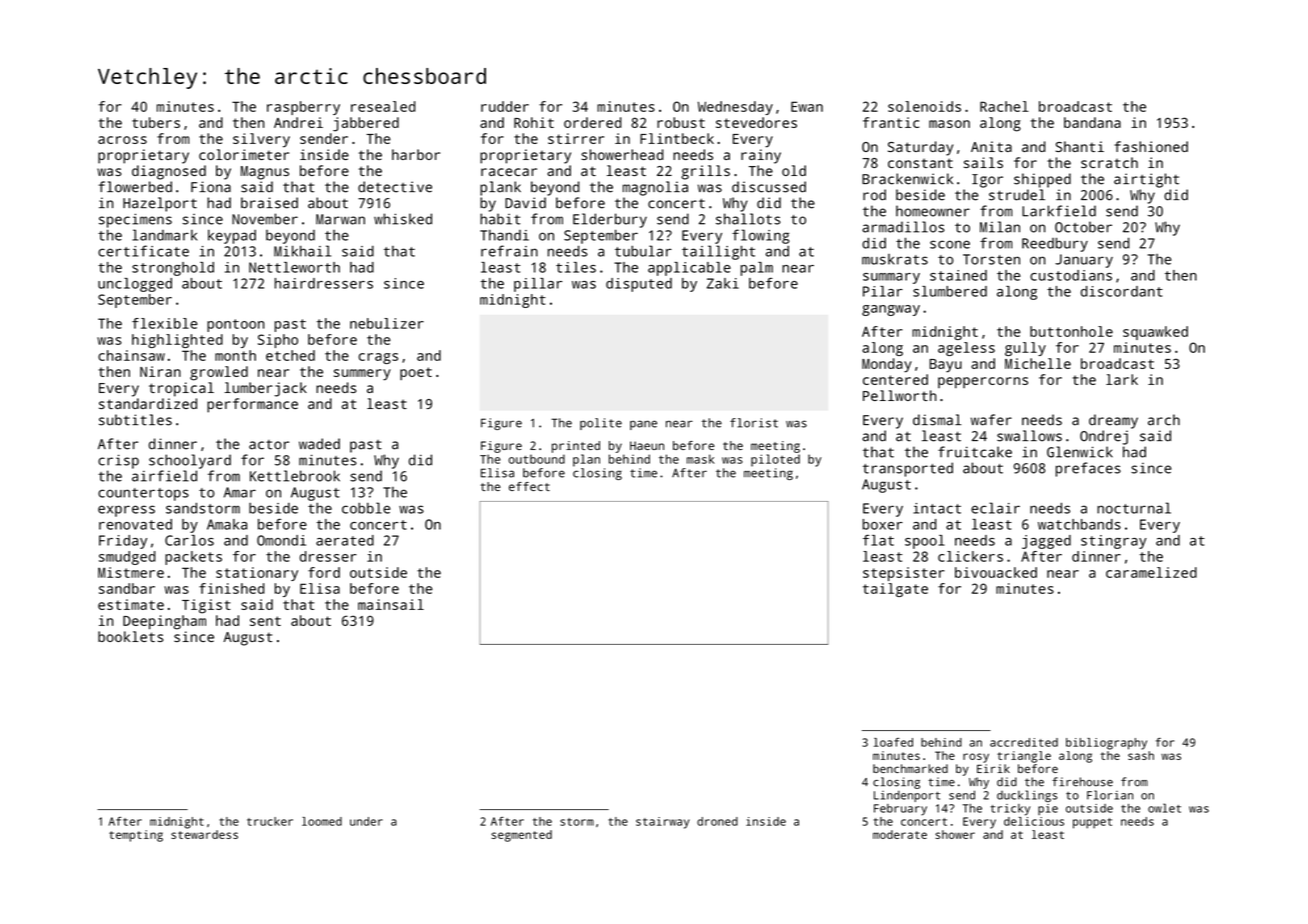  I want to click on airtight, so click(1146, 180).
